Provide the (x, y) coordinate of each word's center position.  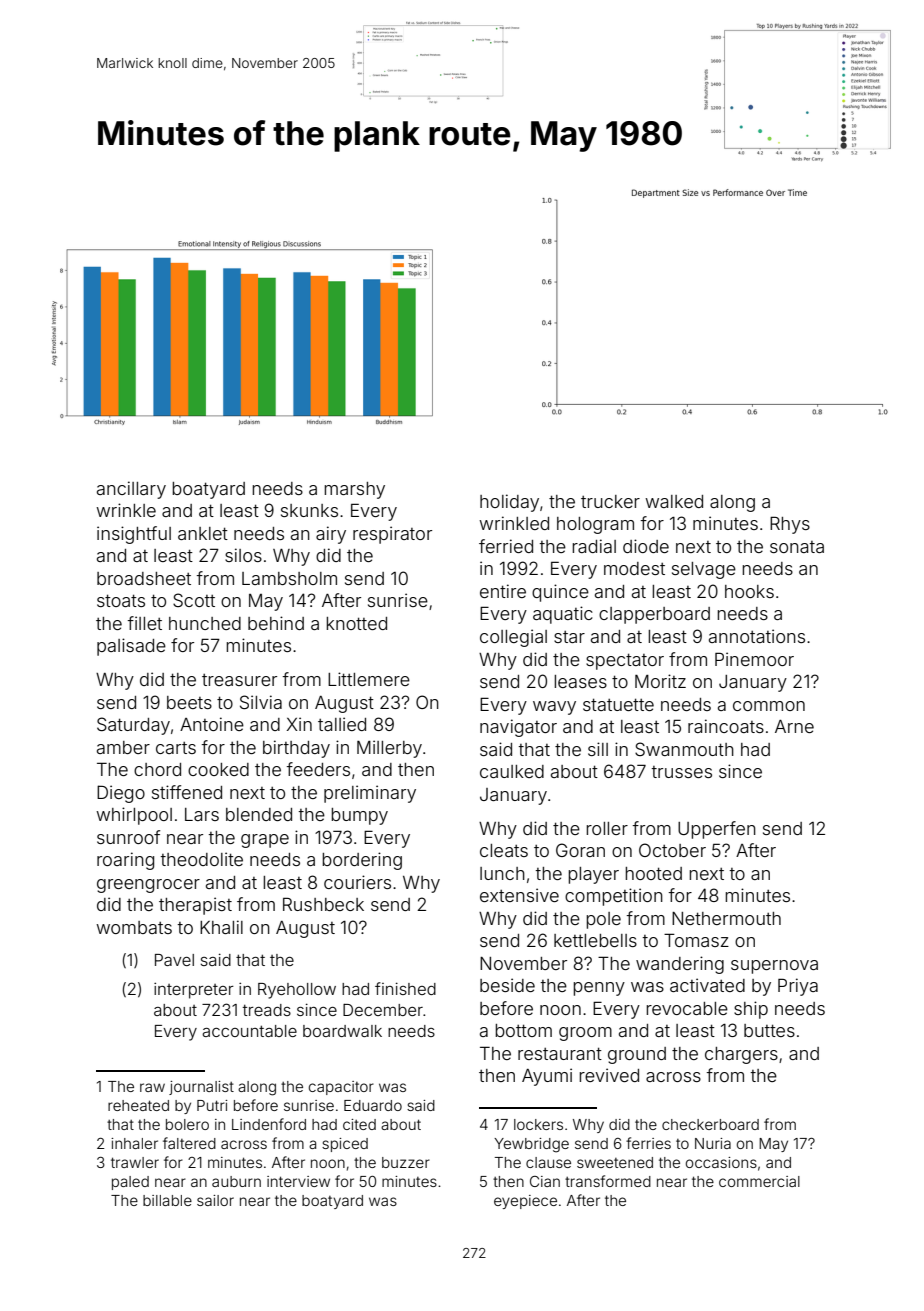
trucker (610, 501)
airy (331, 535)
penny (599, 989)
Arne (794, 726)
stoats (121, 600)
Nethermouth (726, 918)
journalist (201, 1088)
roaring (125, 861)
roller (607, 828)
